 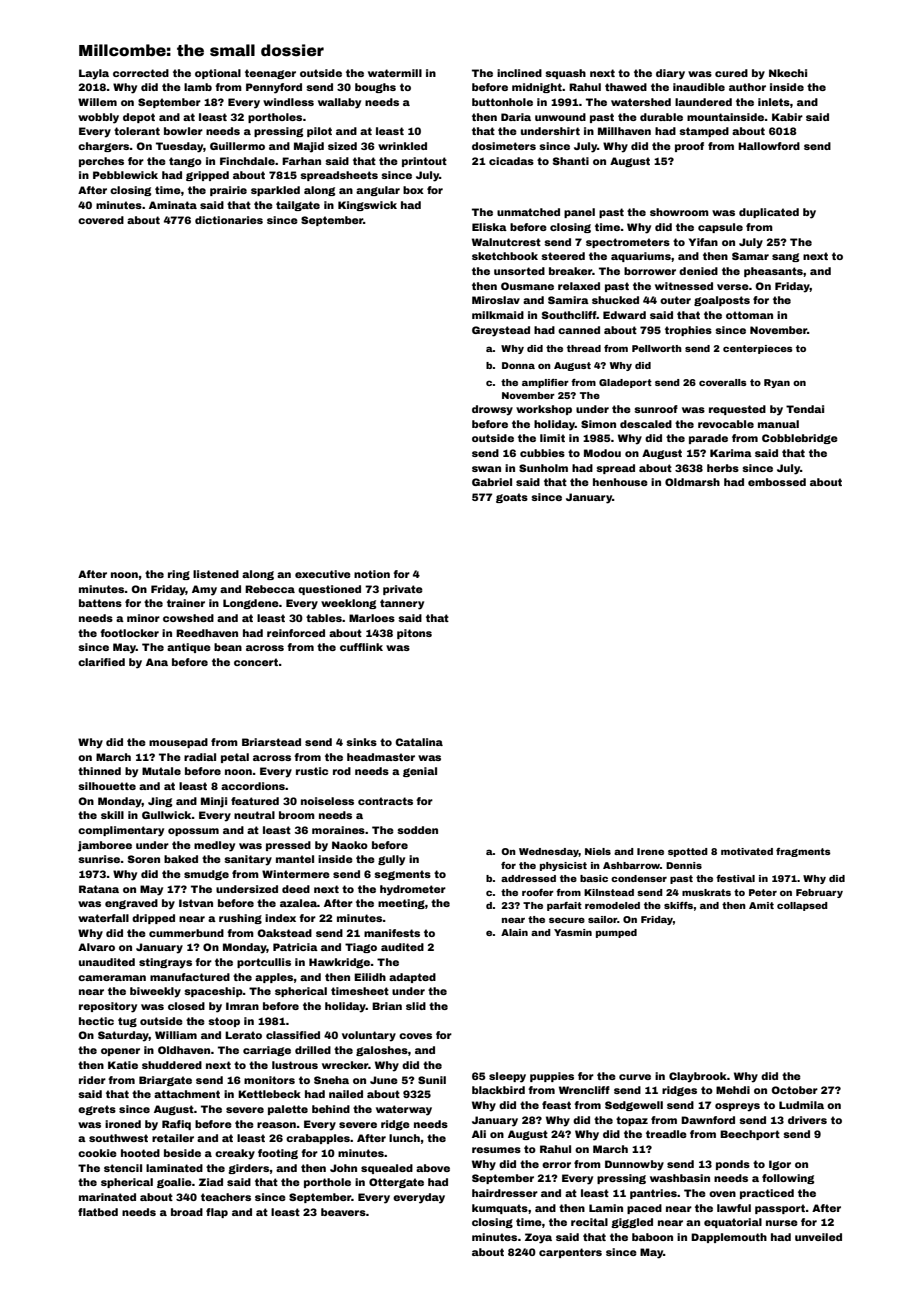 What do you see at coordinates (278, 1154) in the screenshot?
I see `footing` at bounding box center [278, 1154].
